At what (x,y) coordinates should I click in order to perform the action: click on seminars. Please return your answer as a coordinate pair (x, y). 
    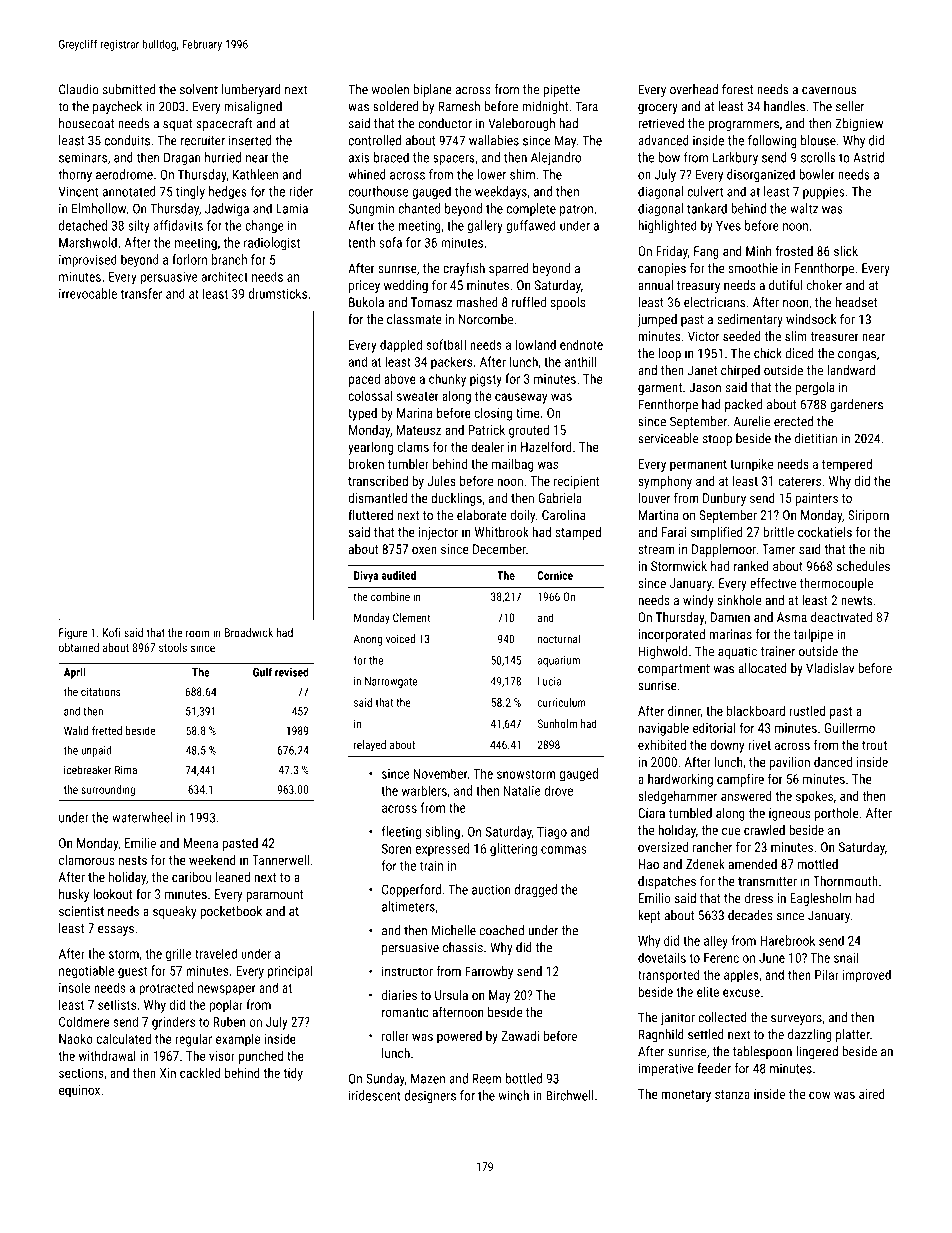
    Looking at the image, I should click on (83, 157).
